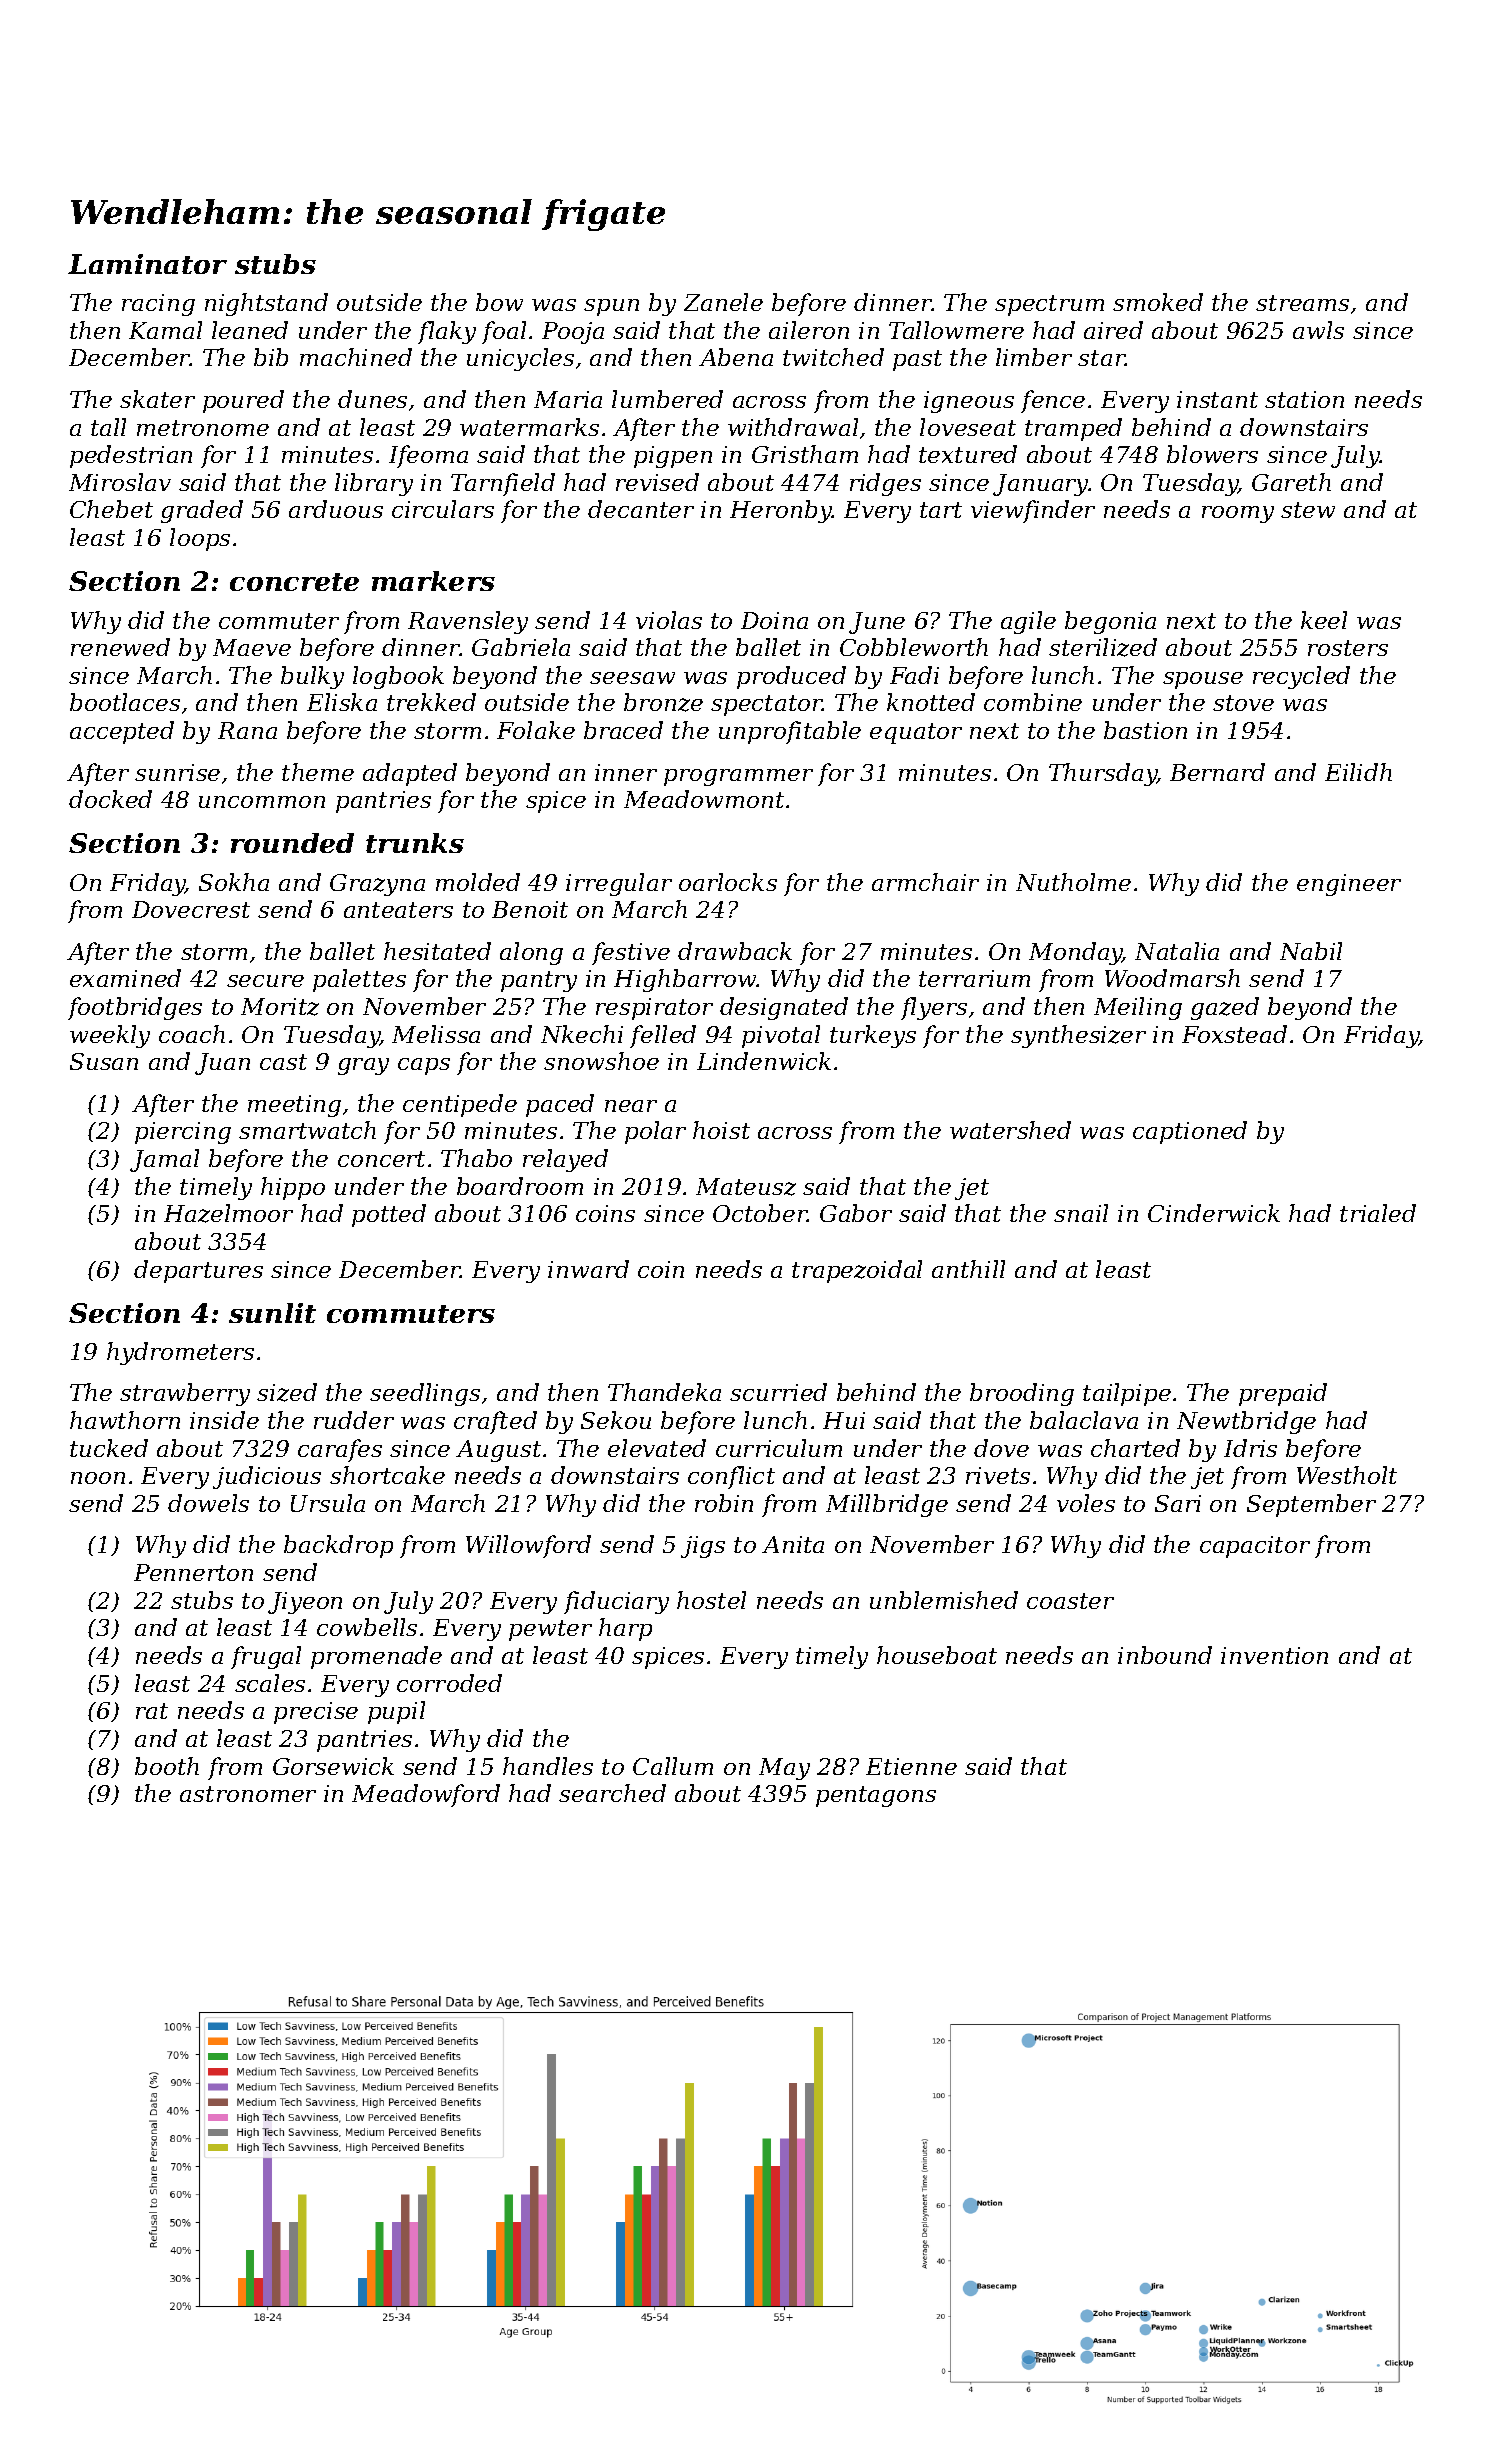 The width and height of the page is (1496, 2464). What do you see at coordinates (738, 777) in the page?
I see `programmer` at bounding box center [738, 777].
